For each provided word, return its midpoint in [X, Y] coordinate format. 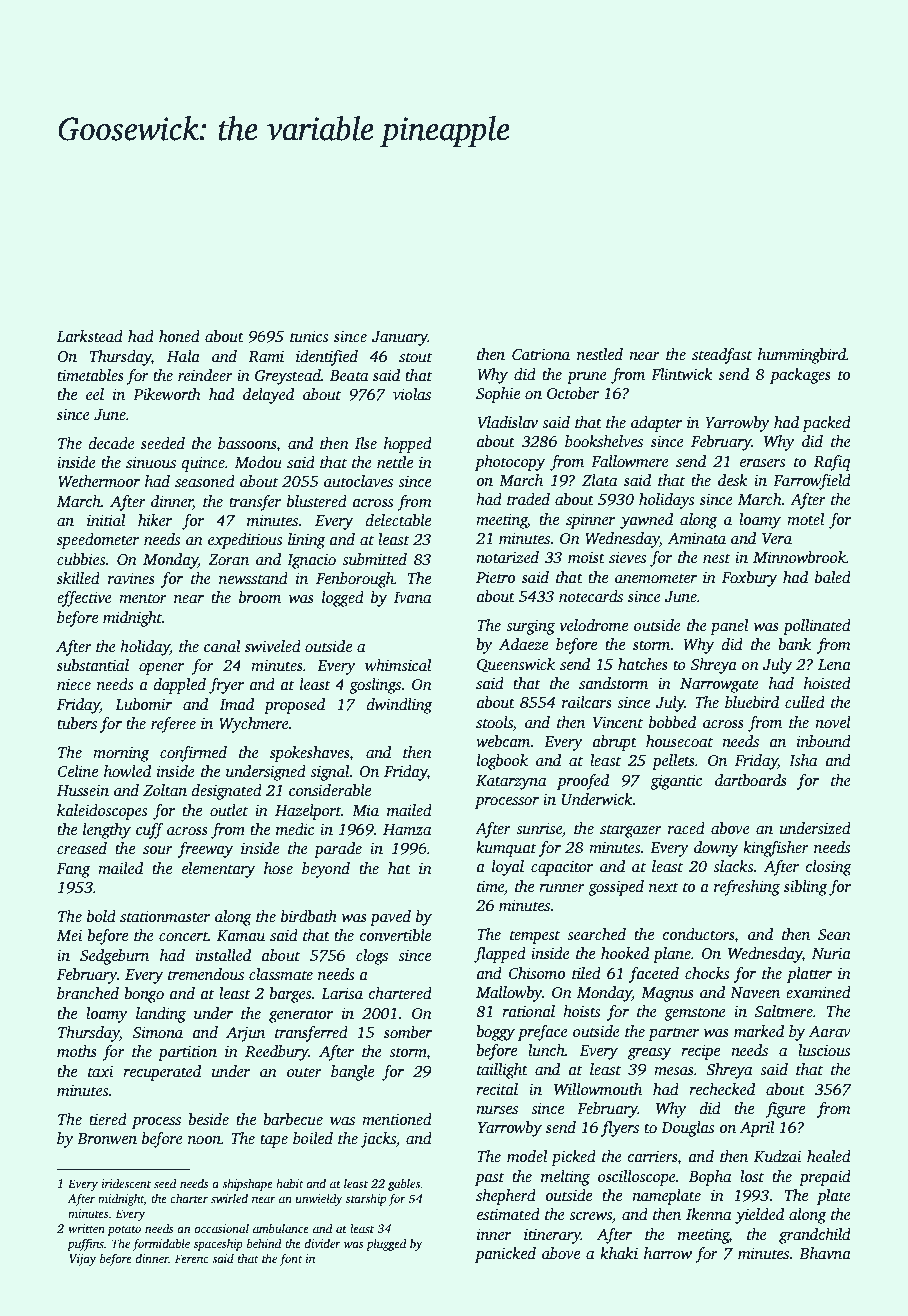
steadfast [722, 356]
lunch [546, 1050]
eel [95, 394]
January [400, 338]
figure [785, 1110]
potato [124, 1230]
